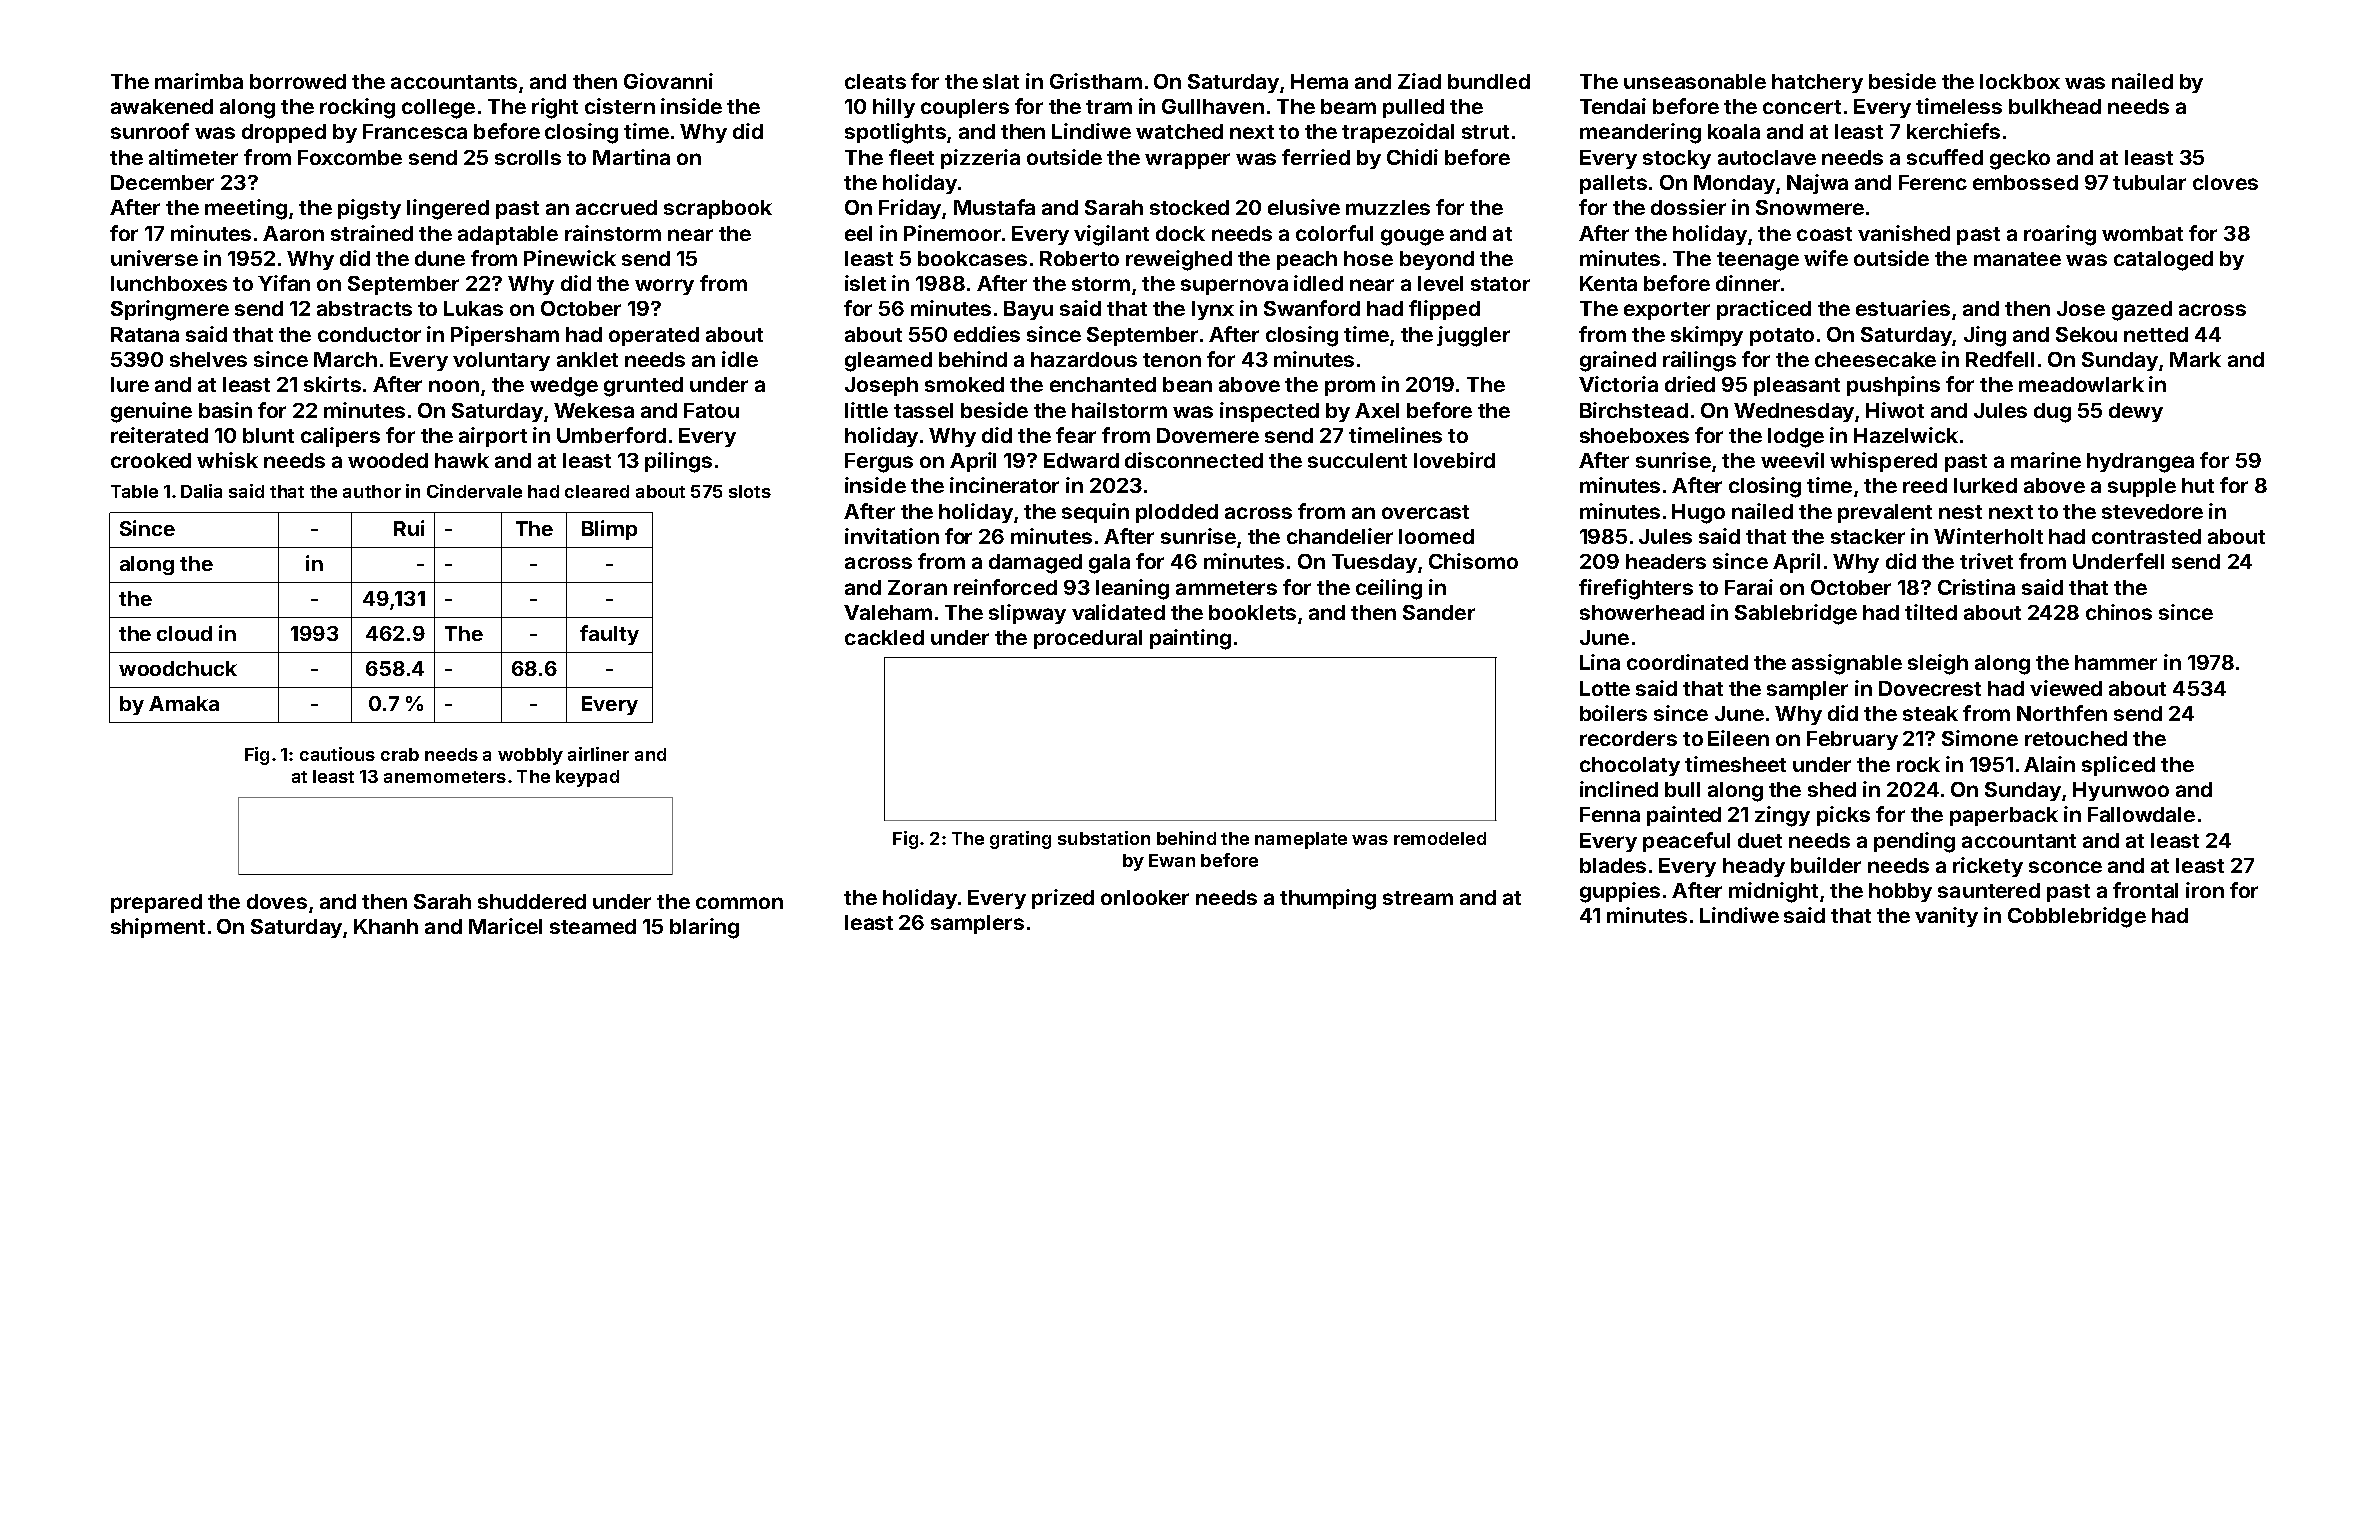 This page has height=1540, width=2380. I want to click on worry, so click(664, 287).
